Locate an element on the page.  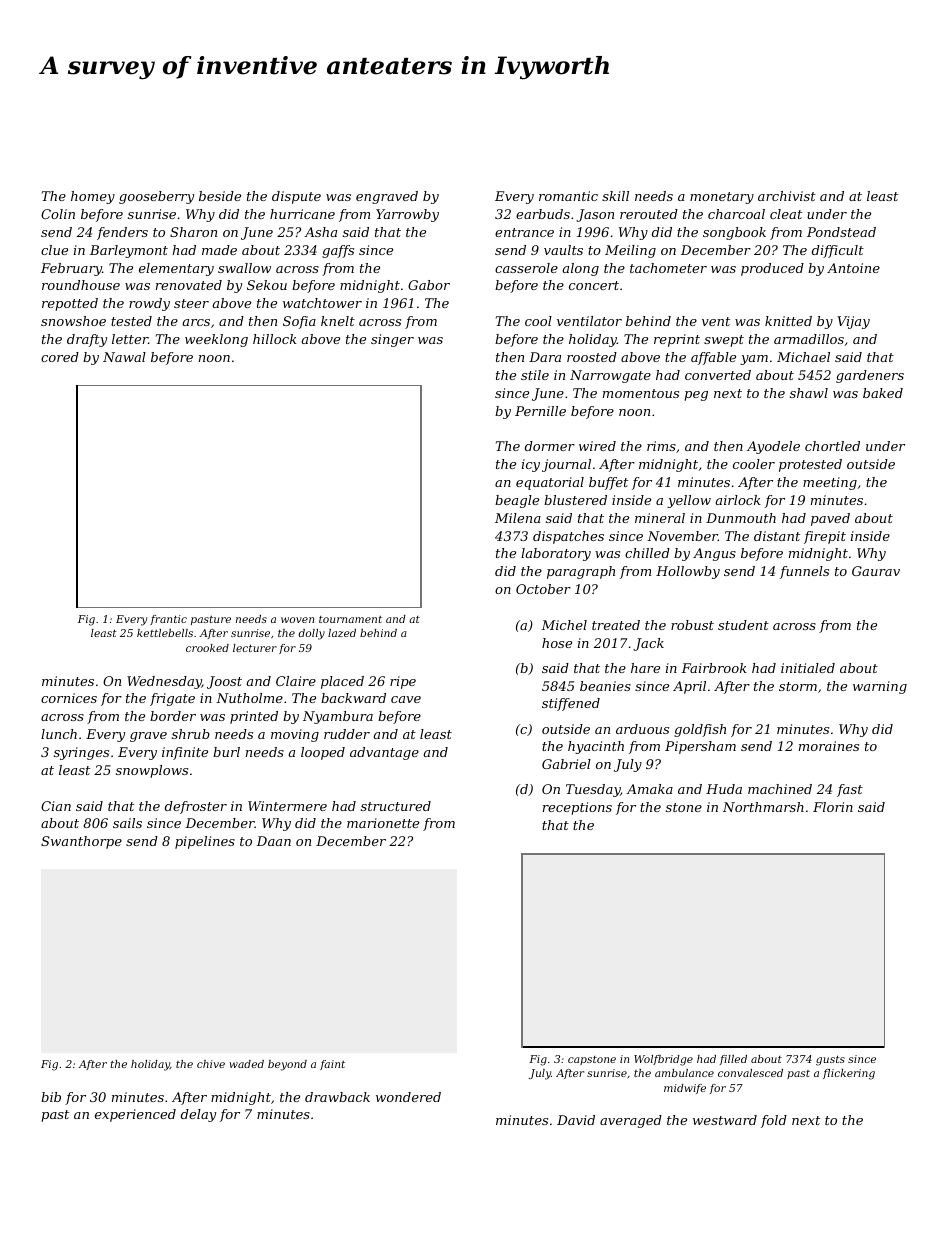
armadillos is located at coordinates (809, 339).
